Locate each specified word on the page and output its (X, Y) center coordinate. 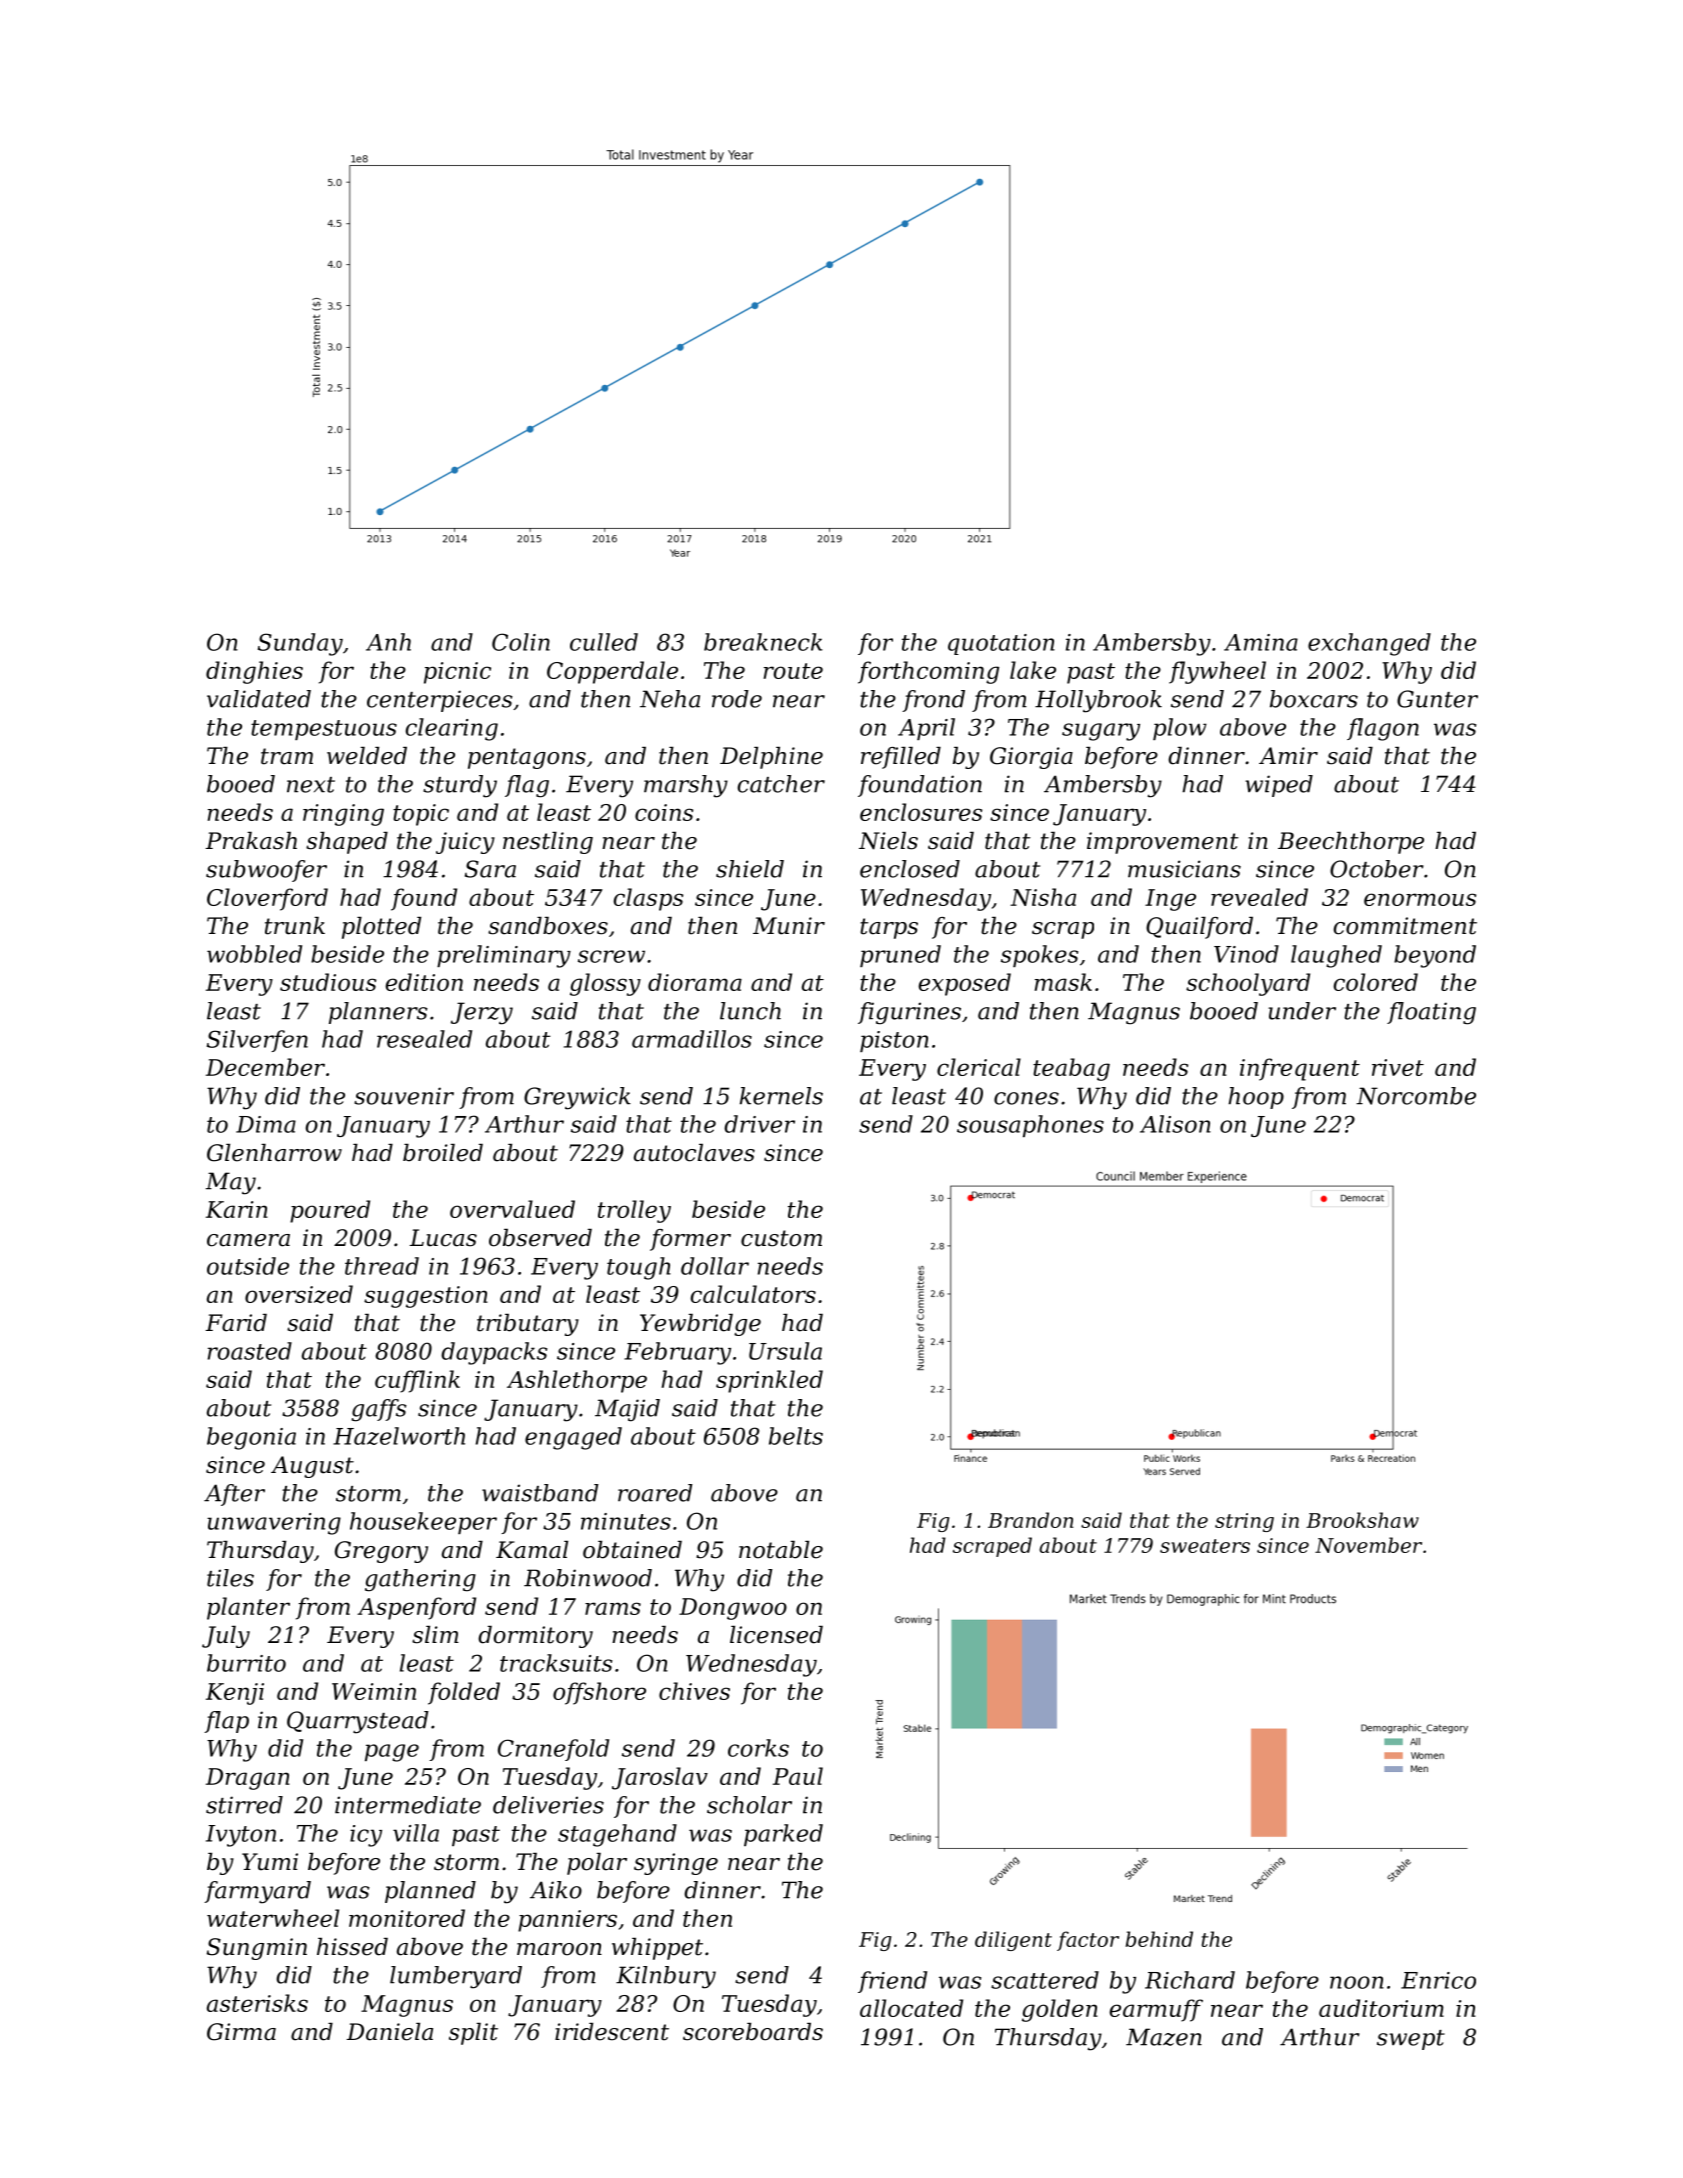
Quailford (1199, 928)
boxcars (1314, 699)
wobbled (254, 954)
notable (781, 1550)
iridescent (612, 2032)
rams (613, 1608)
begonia (251, 1438)
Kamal (532, 1550)
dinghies (254, 672)
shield (750, 869)
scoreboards (753, 2032)
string (1244, 1522)
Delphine (771, 758)
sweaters (1205, 1546)
